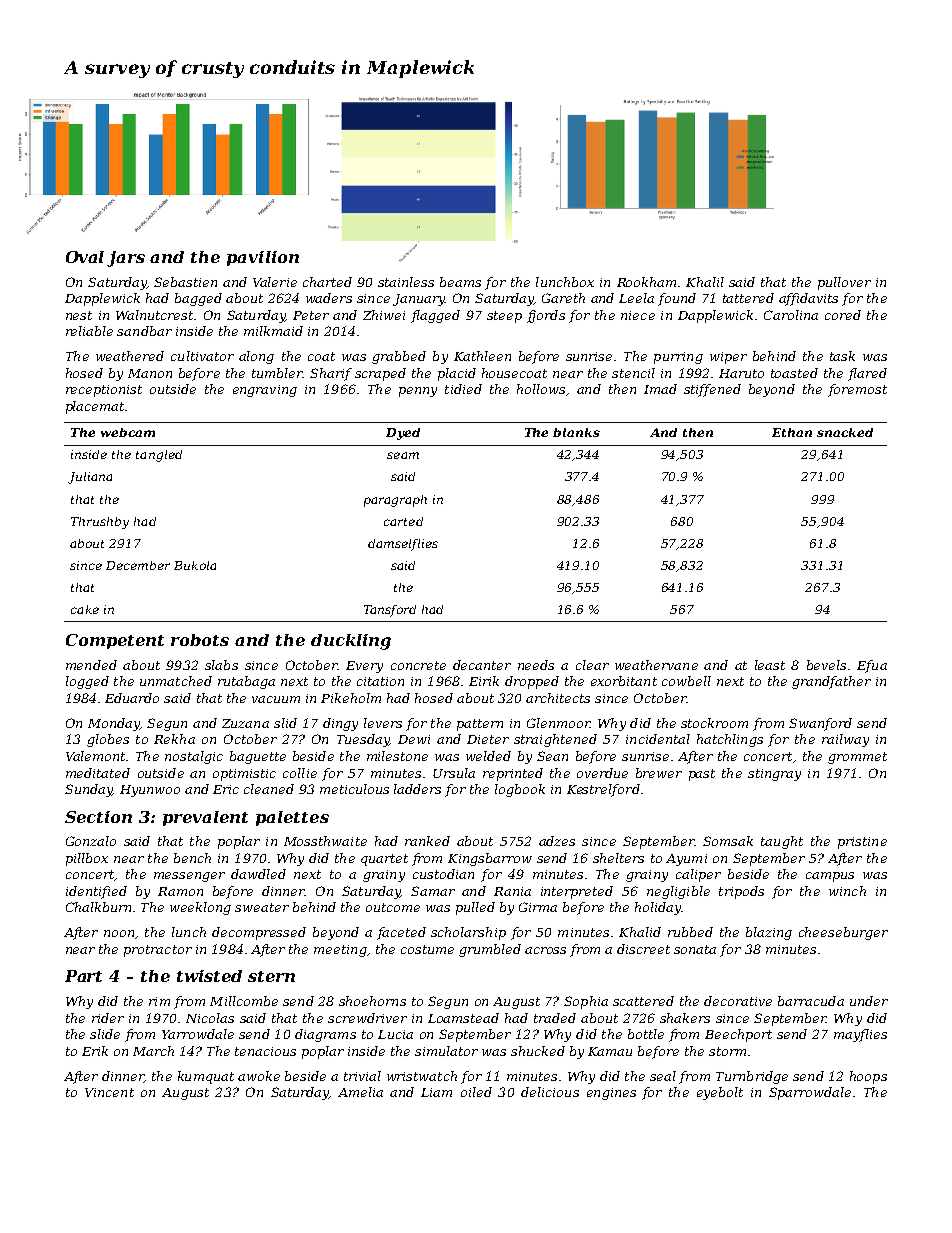 The width and height of the screenshot is (952, 1233). Describe the element at coordinates (475, 908) in the screenshot. I see `pulled` at that location.
